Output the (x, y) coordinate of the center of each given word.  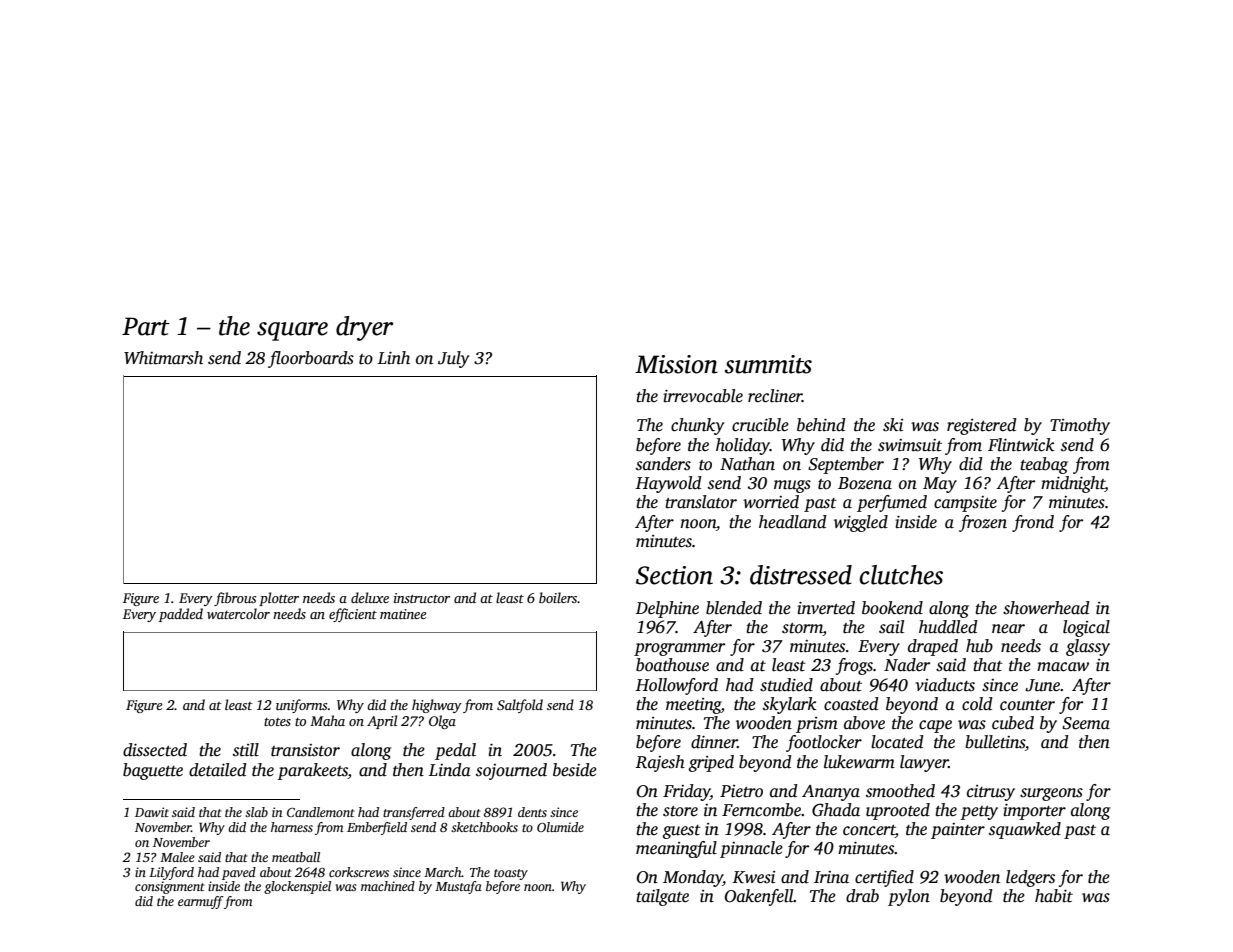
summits (768, 364)
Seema (1086, 723)
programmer (679, 649)
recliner (775, 396)
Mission (676, 364)
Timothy (1080, 426)
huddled (948, 627)
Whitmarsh (163, 358)
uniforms (301, 706)
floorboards (311, 359)
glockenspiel (297, 887)
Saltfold (520, 706)
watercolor (238, 613)
